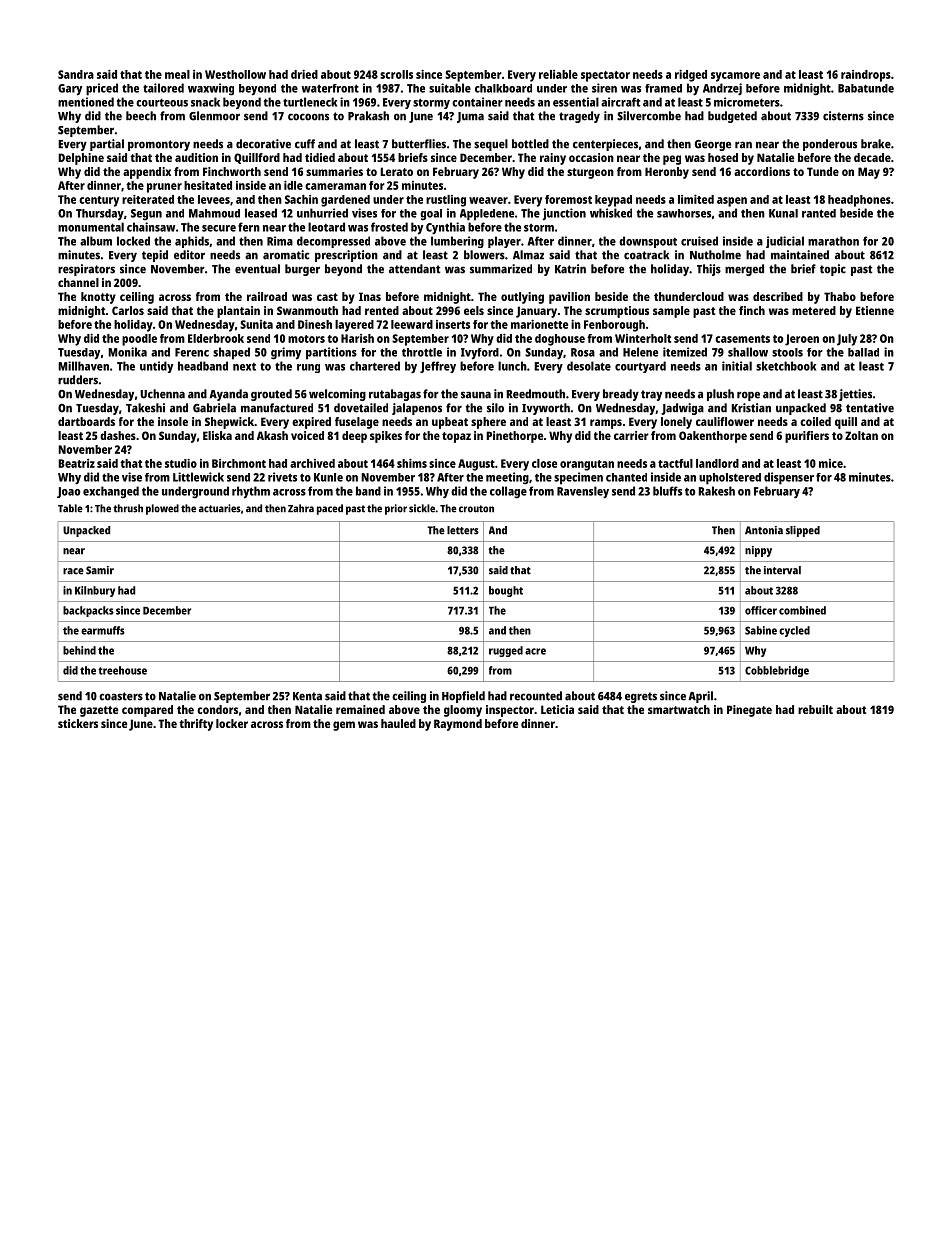 This document has height=1233, width=952. What do you see at coordinates (308, 117) in the document?
I see `cocoons` at bounding box center [308, 117].
